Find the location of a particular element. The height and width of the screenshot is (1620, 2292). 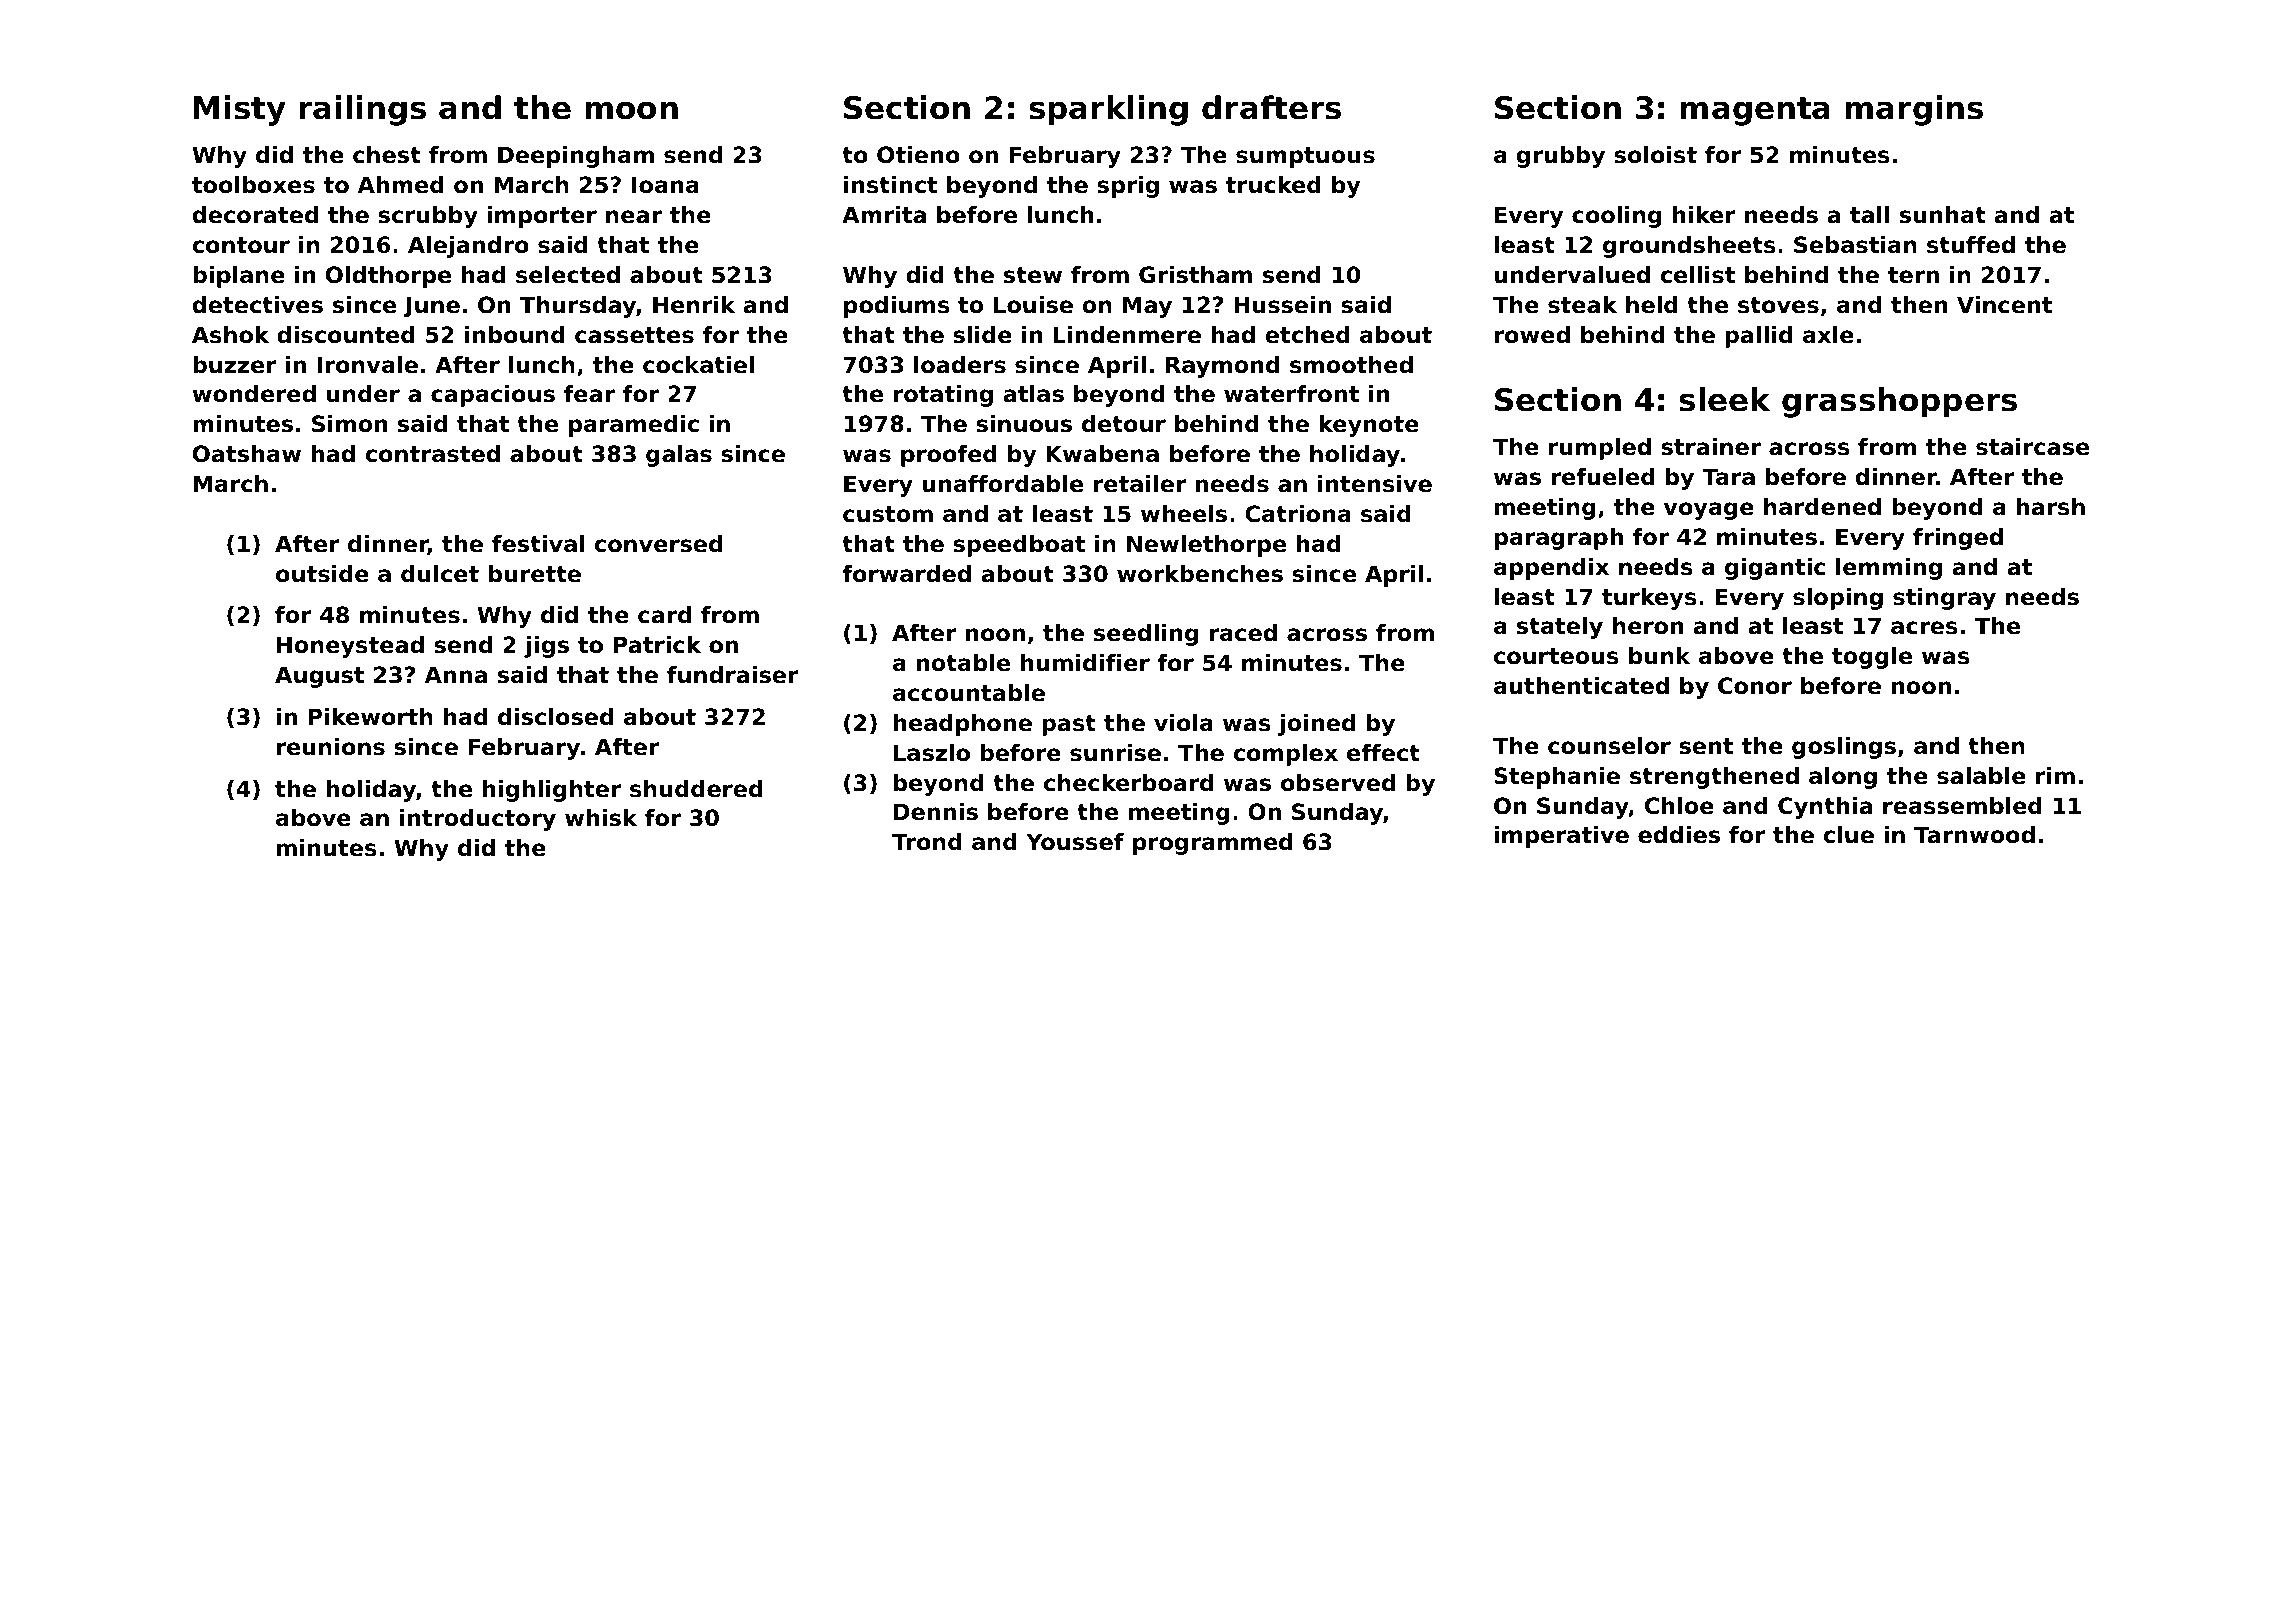

etched is located at coordinates (1307, 335).
